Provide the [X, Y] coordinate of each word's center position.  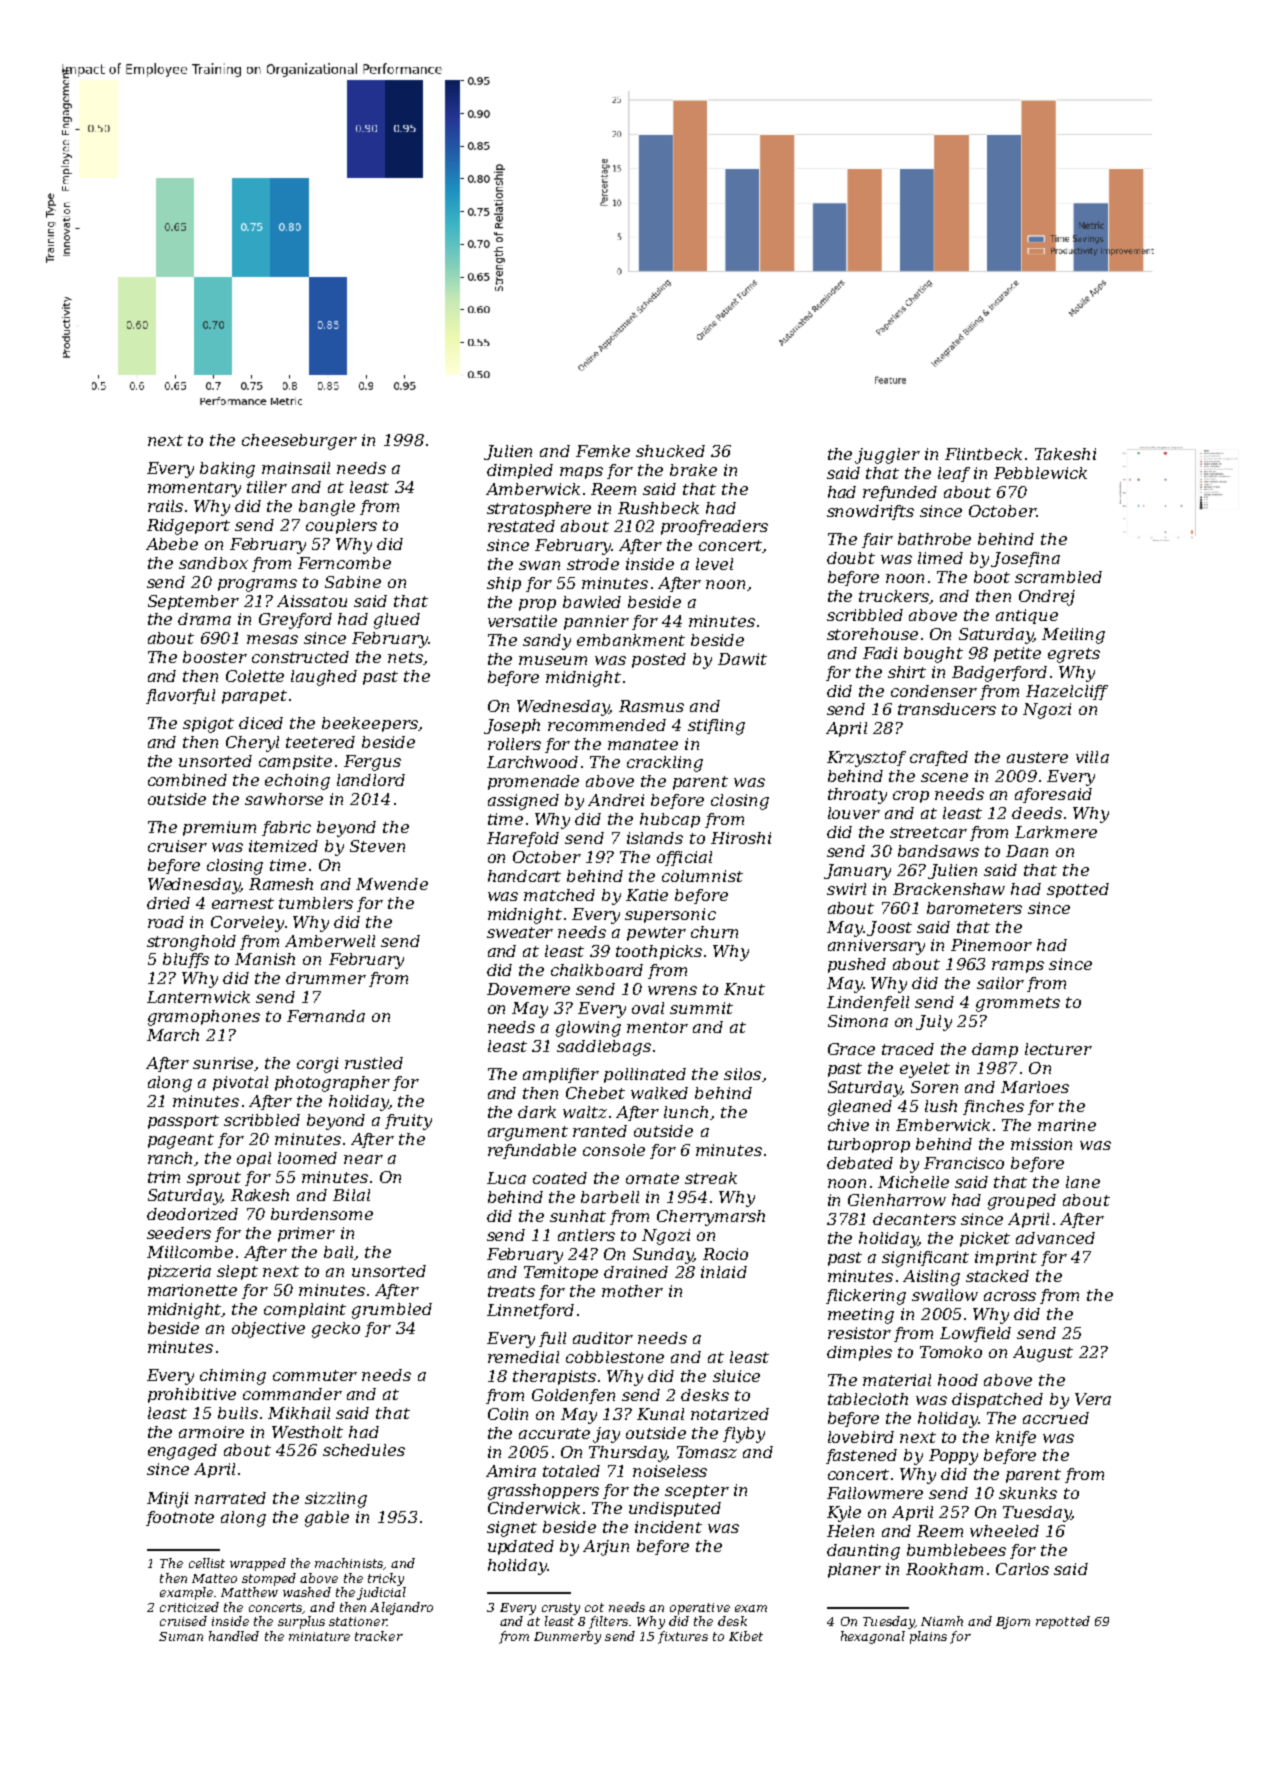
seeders [179, 1233]
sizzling [336, 1500]
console [614, 1150]
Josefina [1025, 559]
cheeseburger [299, 442]
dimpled [520, 471]
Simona [858, 1021]
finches [993, 1107]
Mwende [392, 884]
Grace [851, 1049]
